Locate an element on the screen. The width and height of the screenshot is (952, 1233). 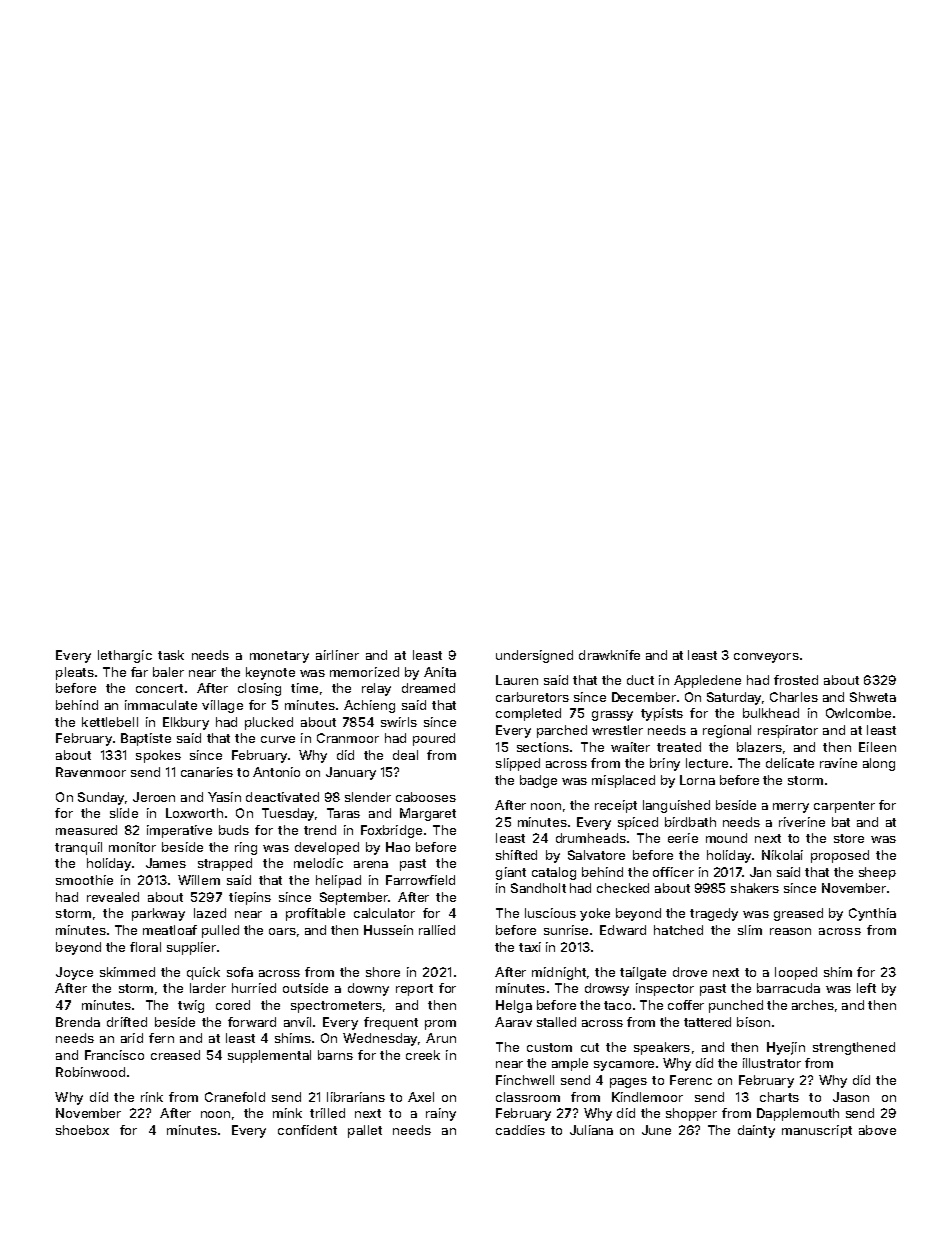
midnight is located at coordinates (559, 973).
